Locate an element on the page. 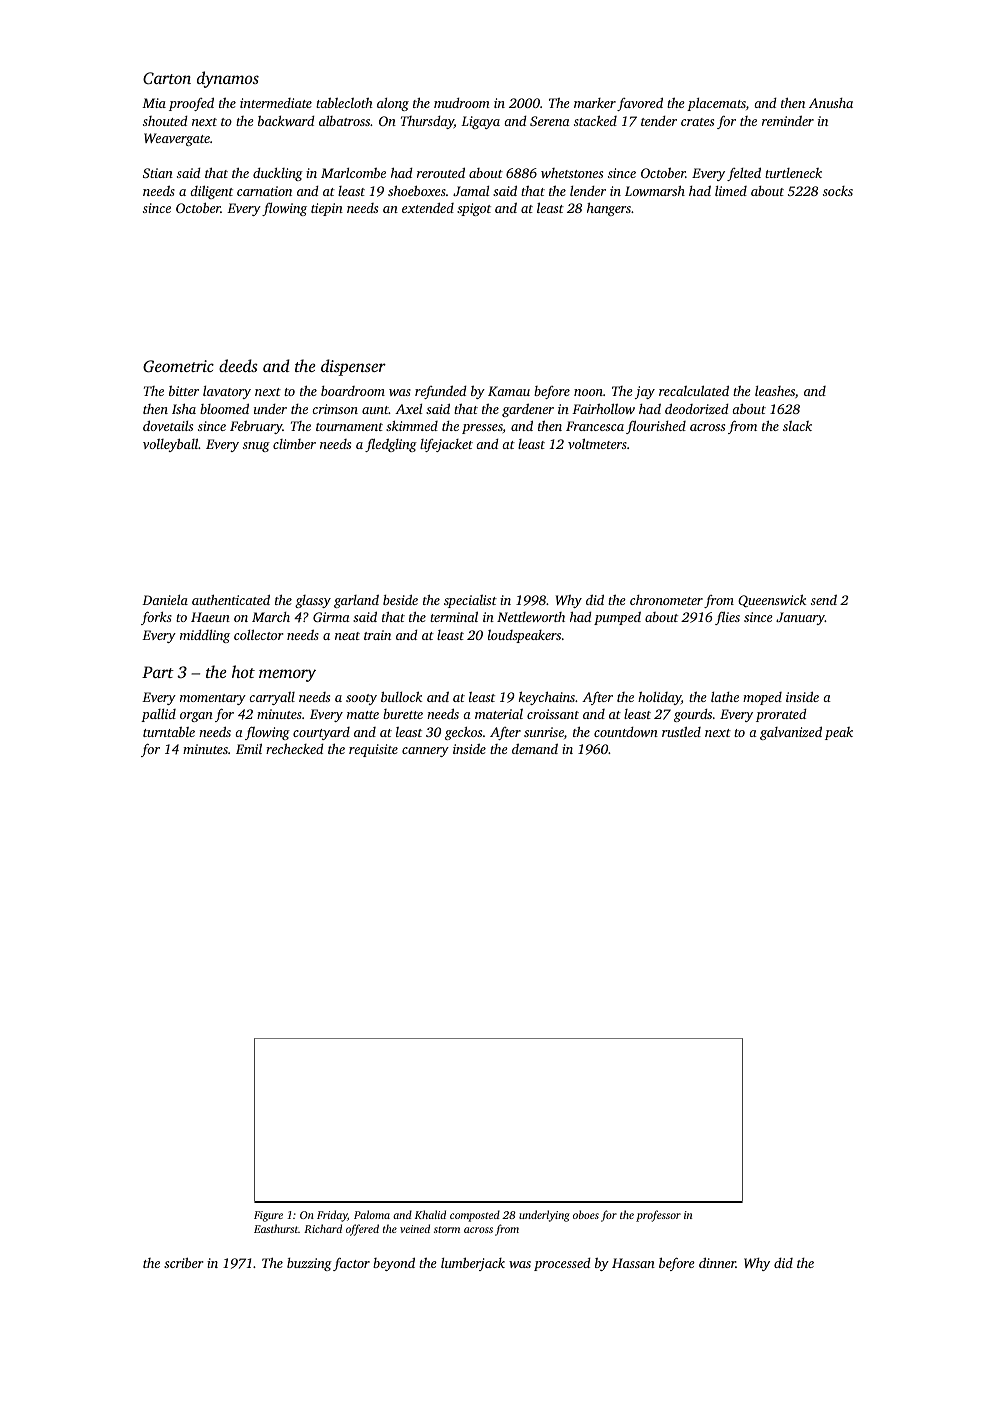 This image has height=1416, width=997. requisite is located at coordinates (373, 750).
